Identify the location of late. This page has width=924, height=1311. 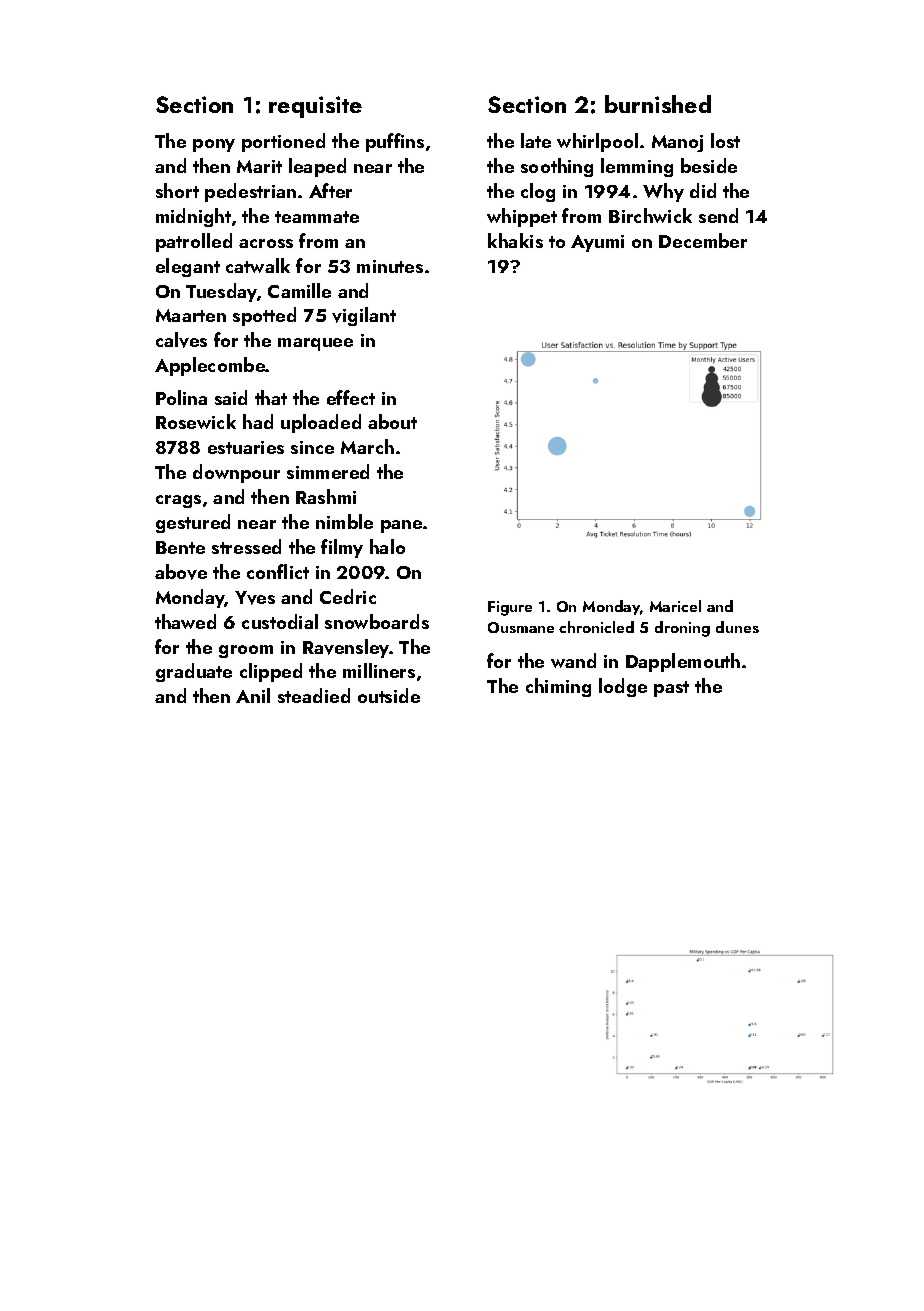
(536, 140).
